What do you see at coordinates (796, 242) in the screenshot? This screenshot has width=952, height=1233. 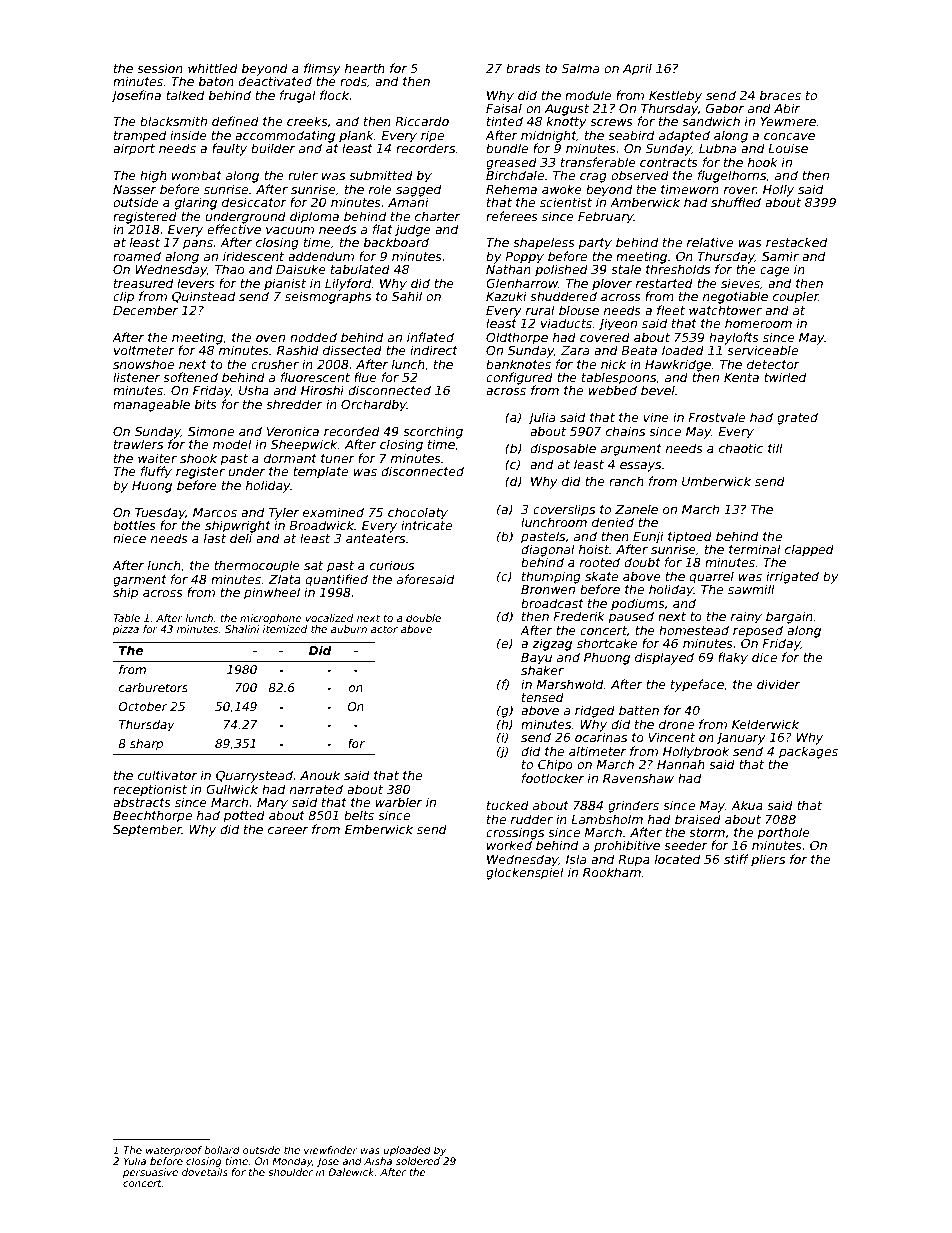 I see `restacked` at bounding box center [796, 242].
